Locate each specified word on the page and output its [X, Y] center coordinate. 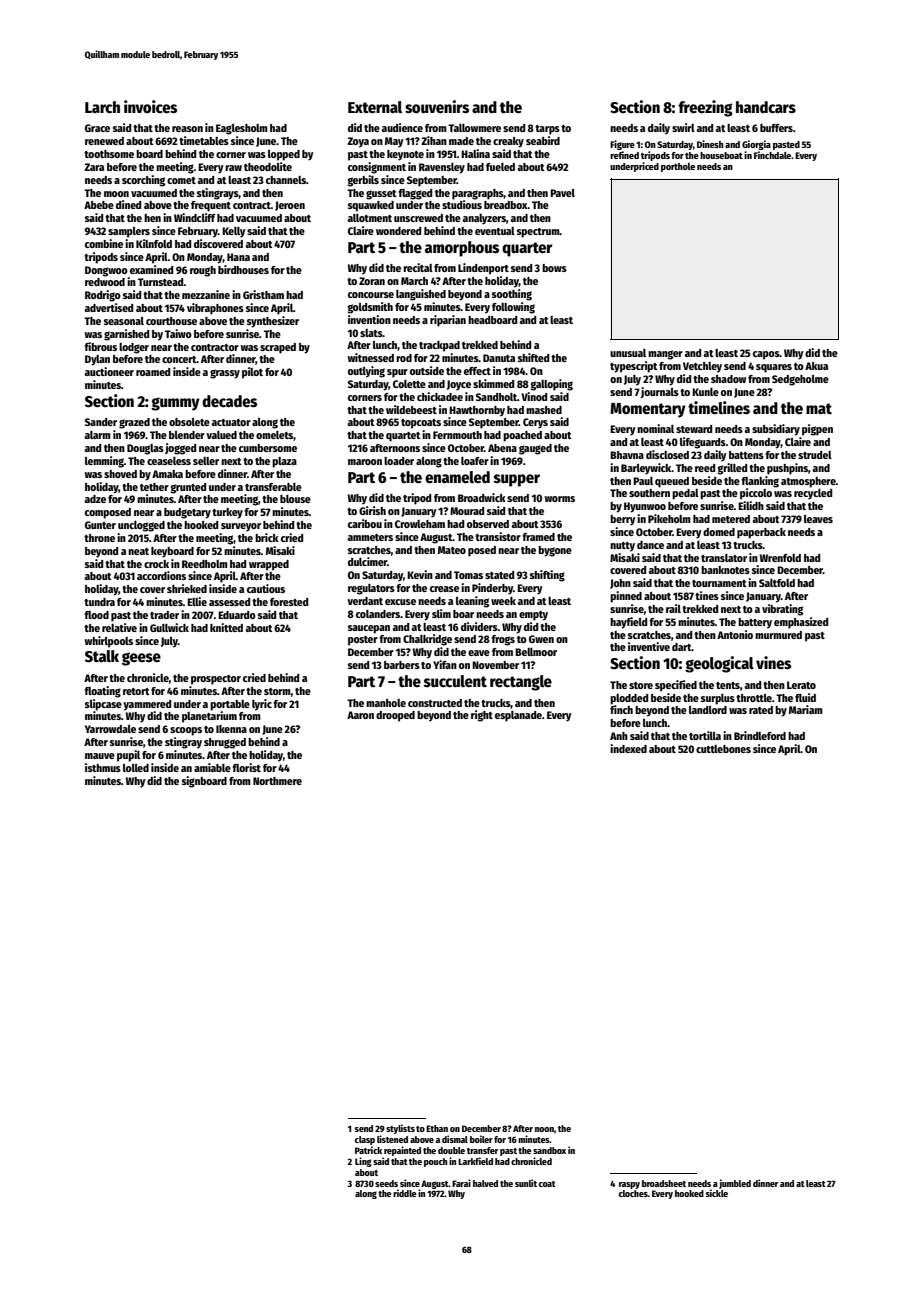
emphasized [801, 623]
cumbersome [268, 448]
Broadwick [482, 497]
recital [418, 267]
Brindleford [760, 735]
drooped [395, 716]
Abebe [99, 205]
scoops [186, 731]
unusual [628, 353]
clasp [365, 1140]
